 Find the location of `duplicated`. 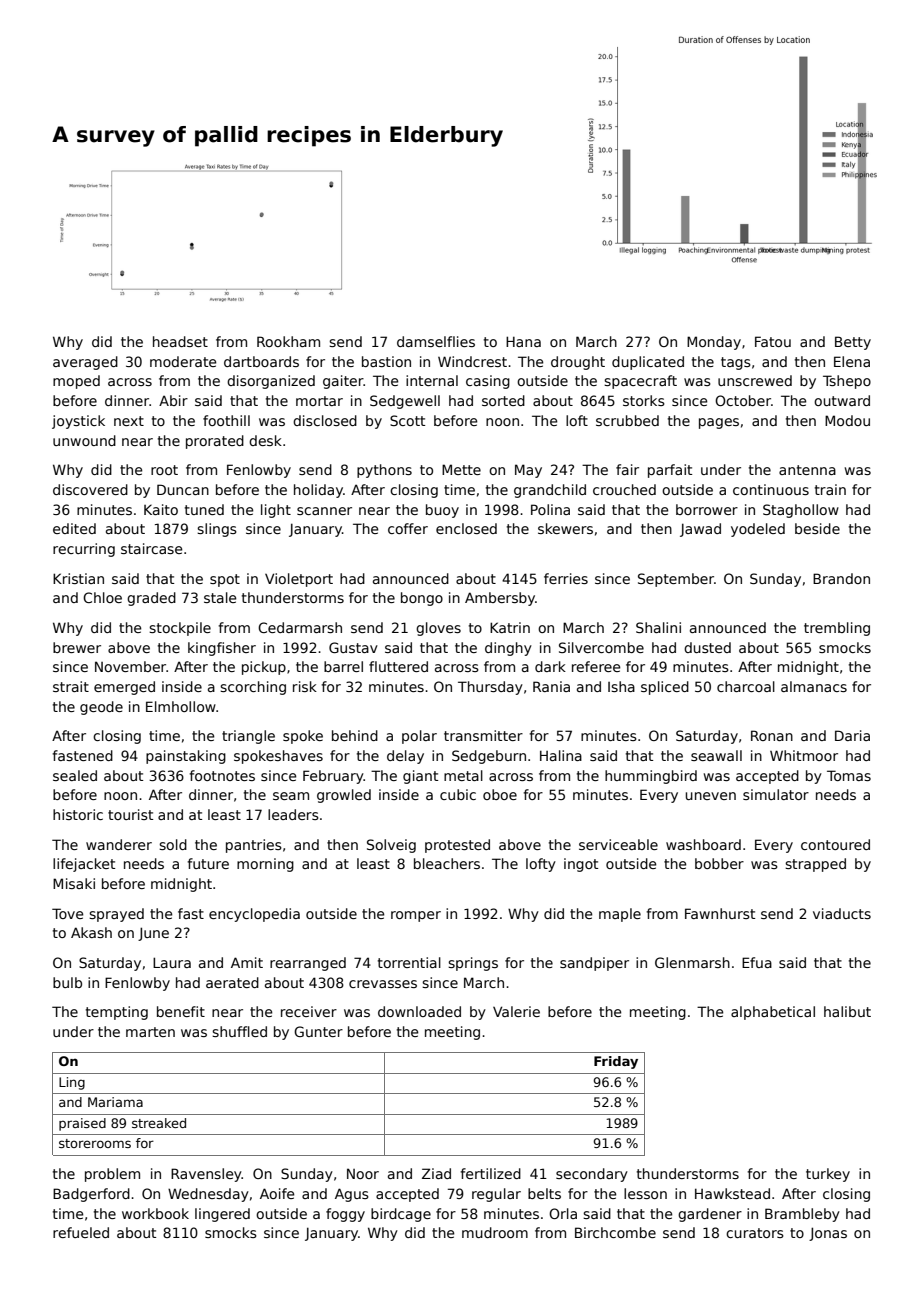

duplicated is located at coordinates (648, 363).
